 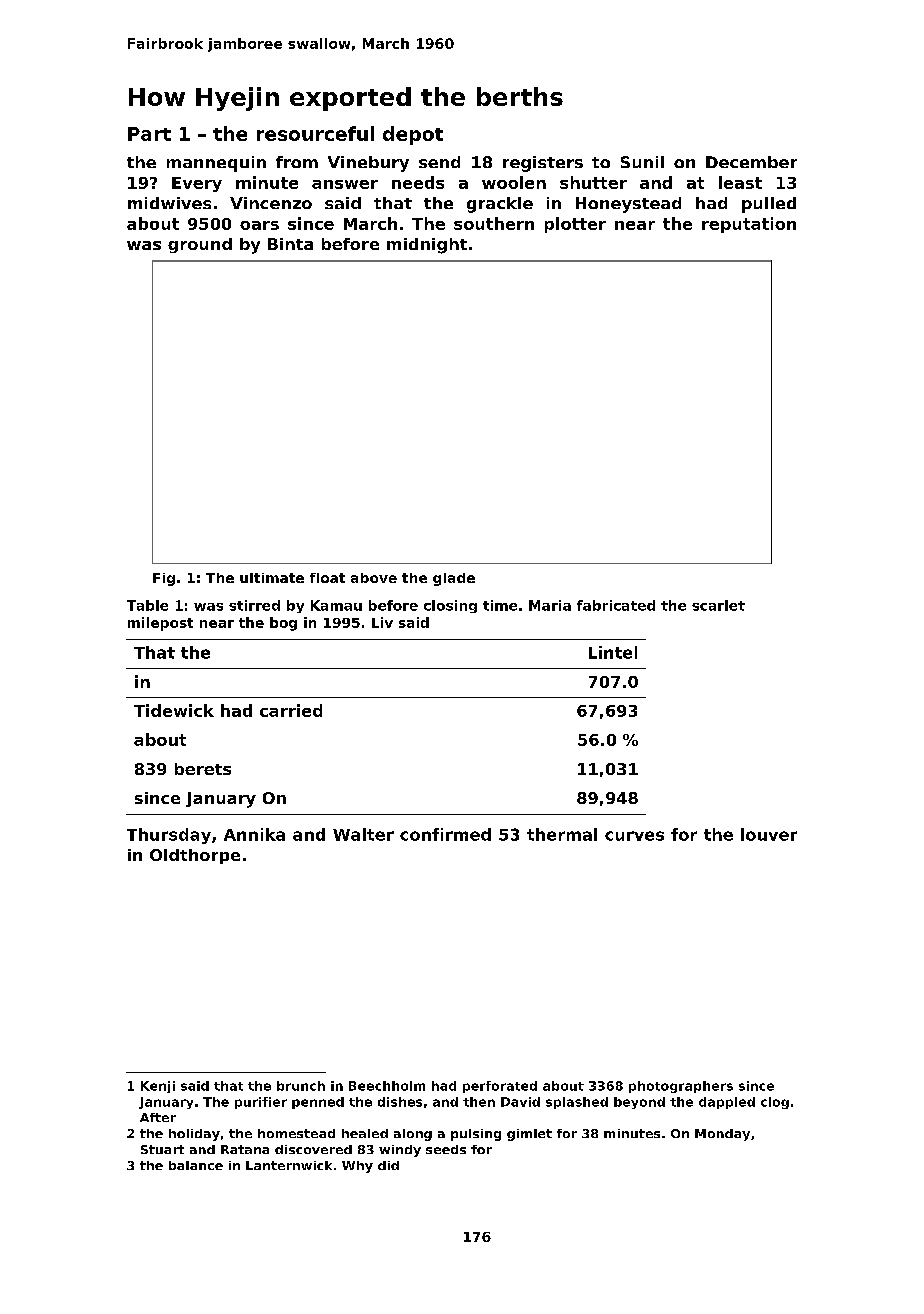 I want to click on milepost, so click(x=160, y=624).
